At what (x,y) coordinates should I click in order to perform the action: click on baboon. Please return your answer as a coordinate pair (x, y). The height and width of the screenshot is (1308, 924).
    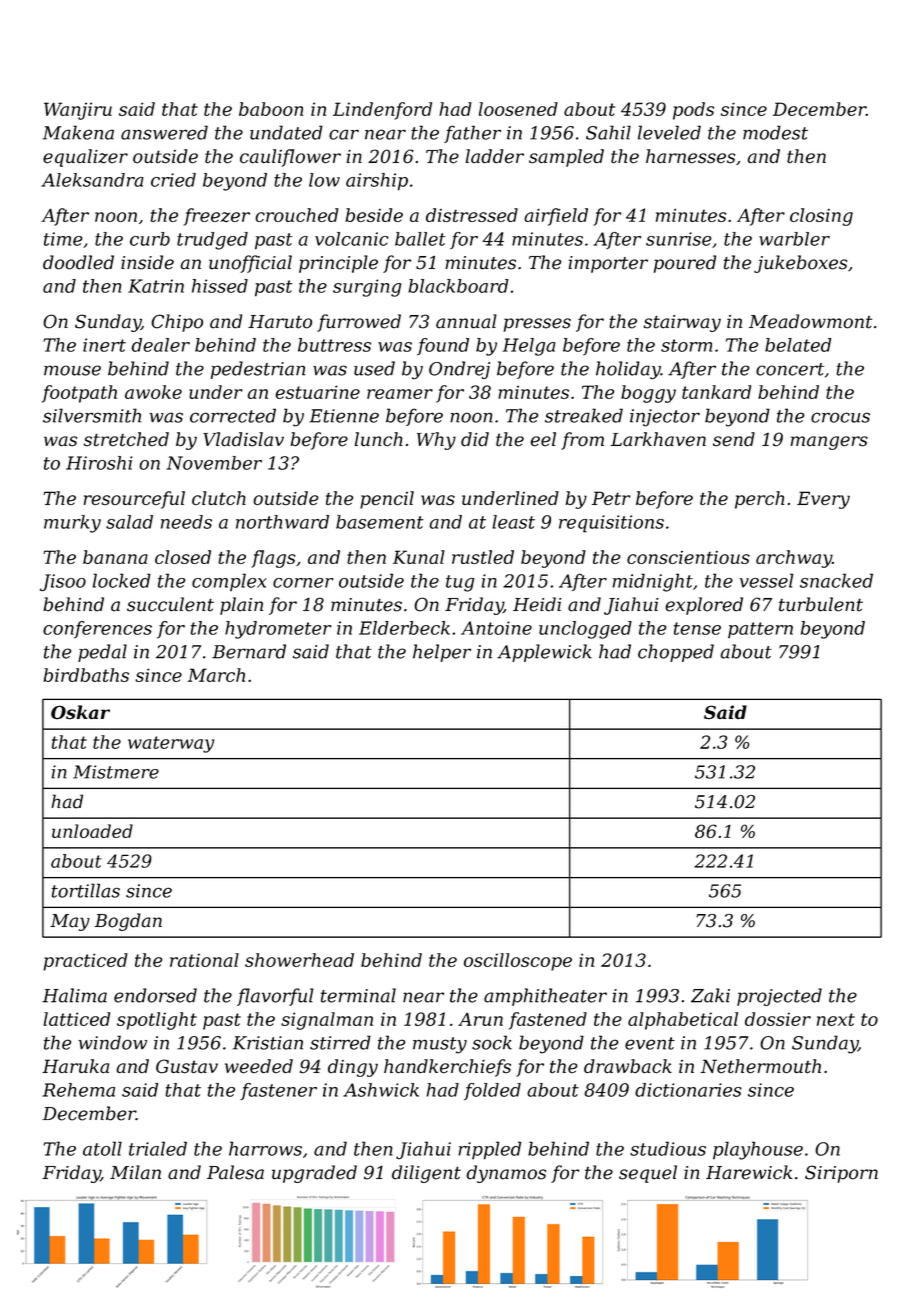
    Looking at the image, I should click on (271, 109).
